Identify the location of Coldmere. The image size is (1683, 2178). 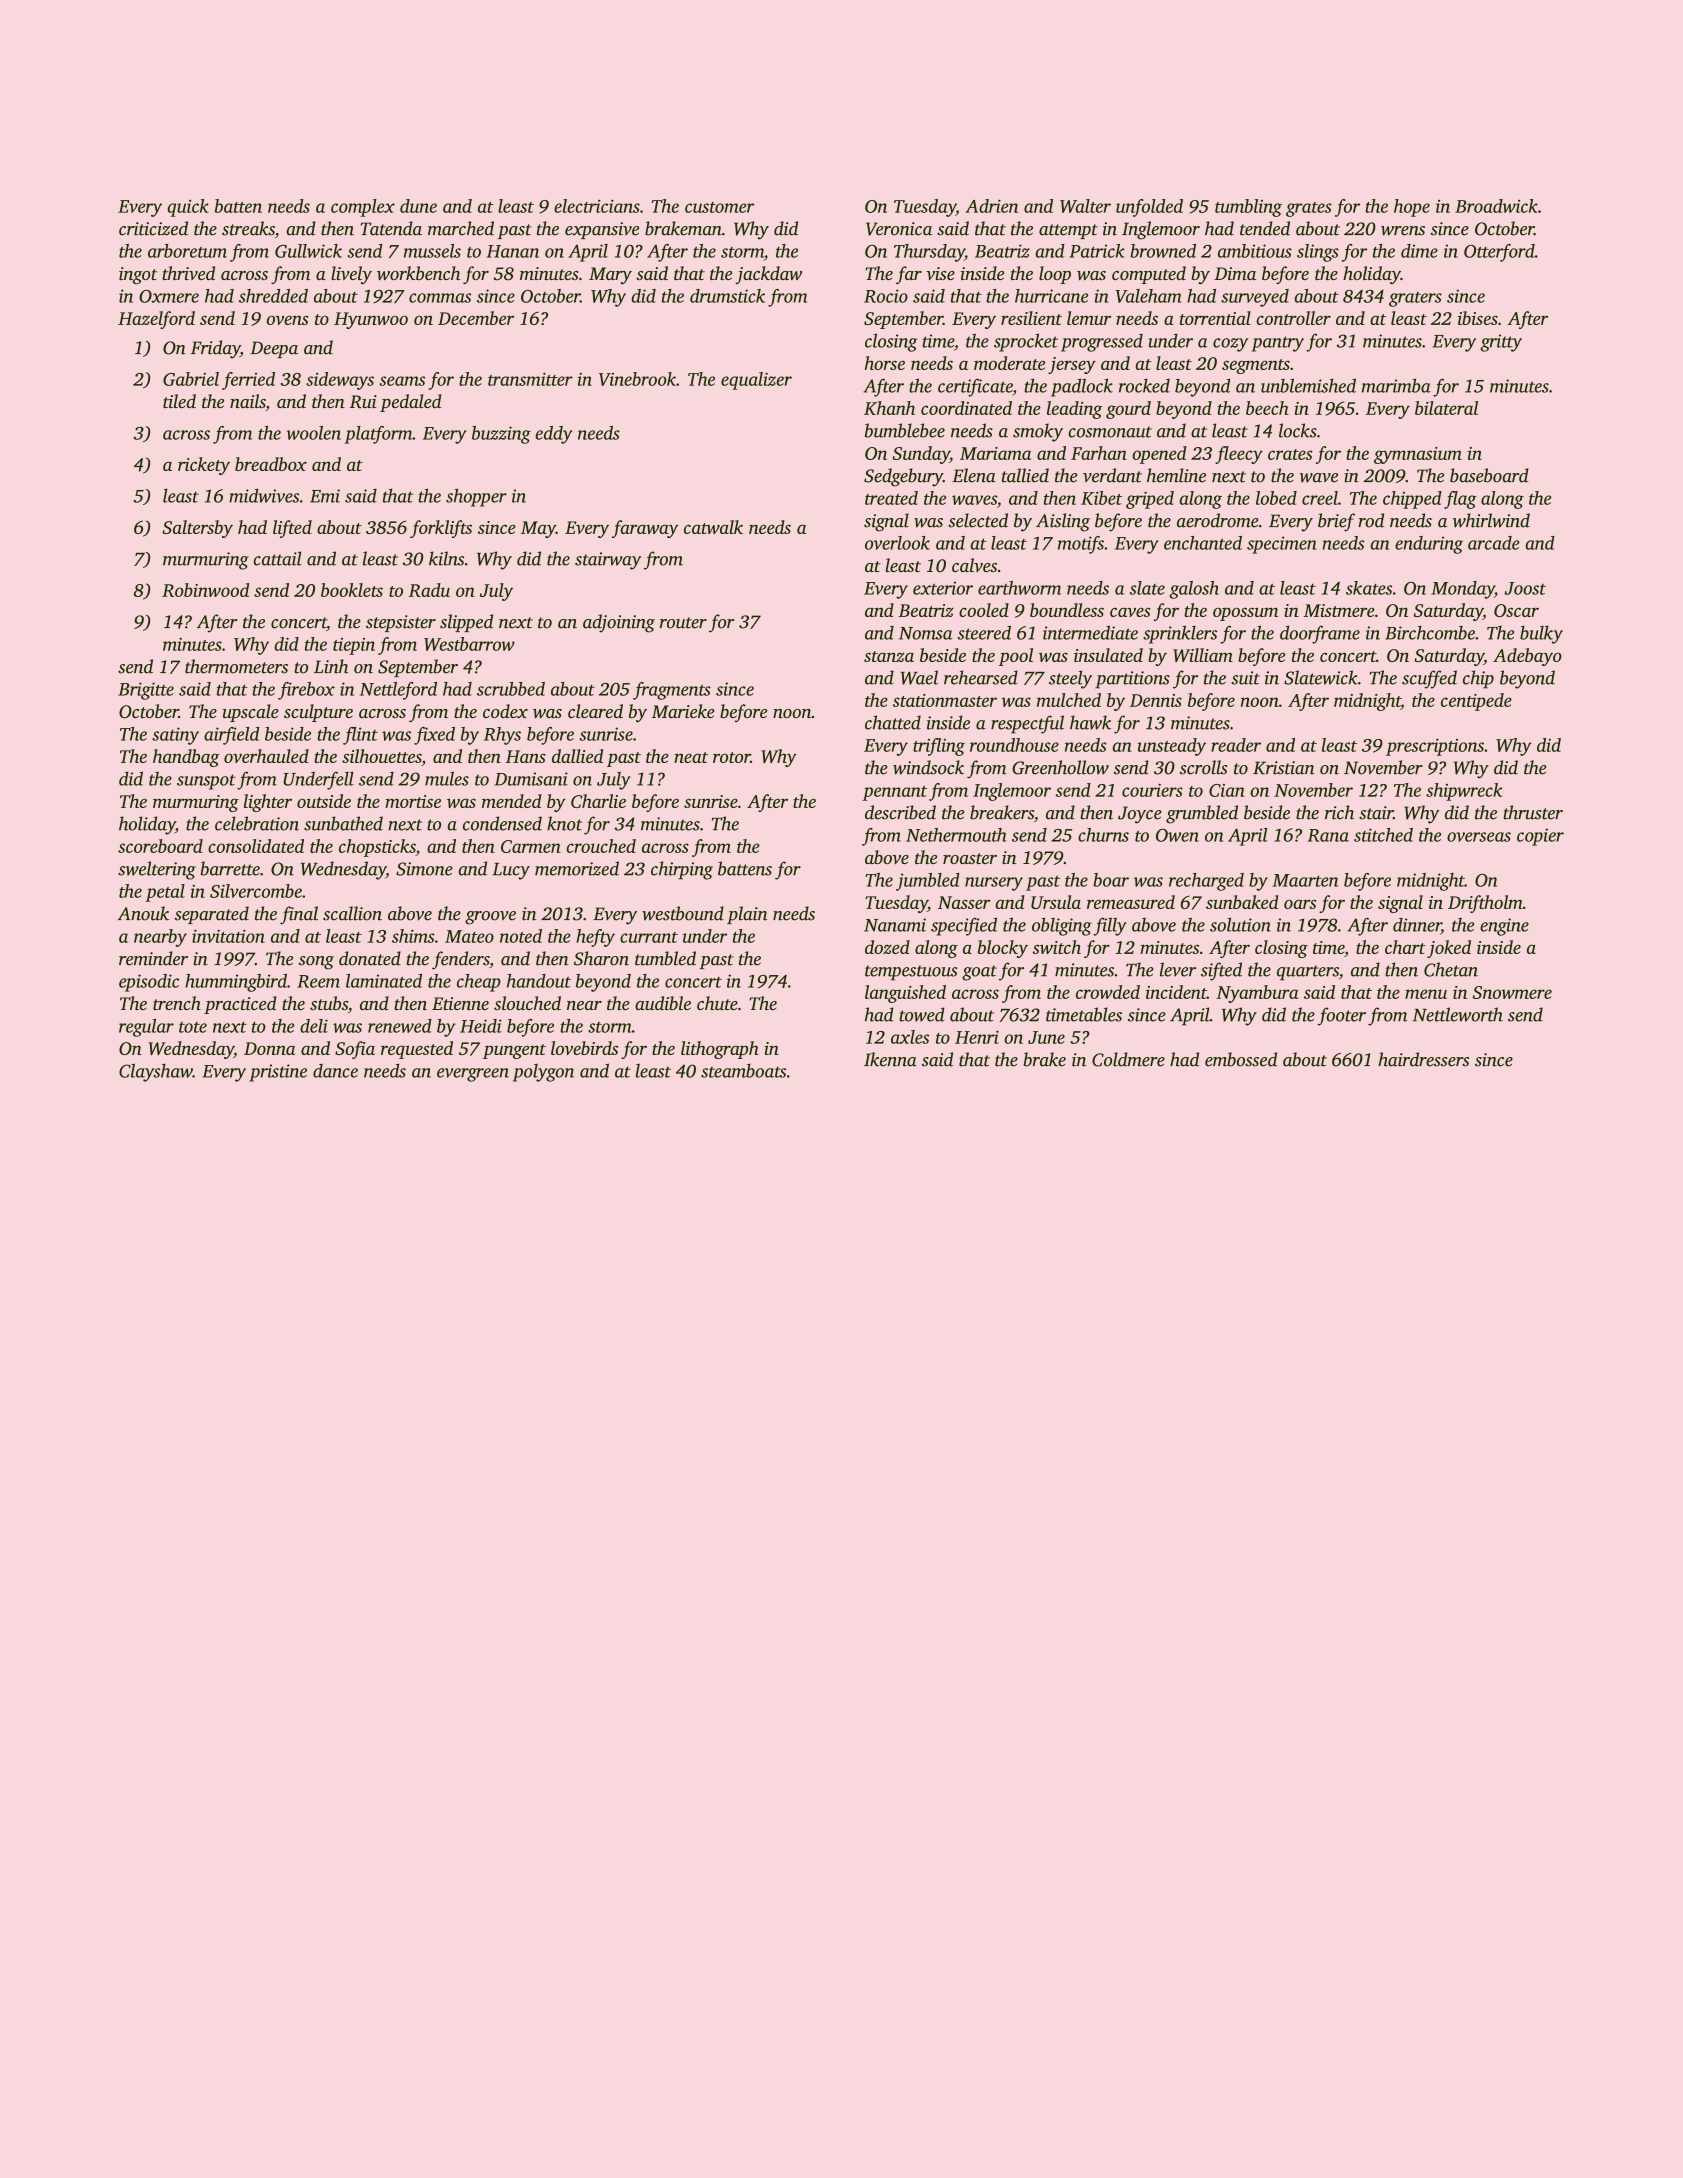
(1128, 1059).
